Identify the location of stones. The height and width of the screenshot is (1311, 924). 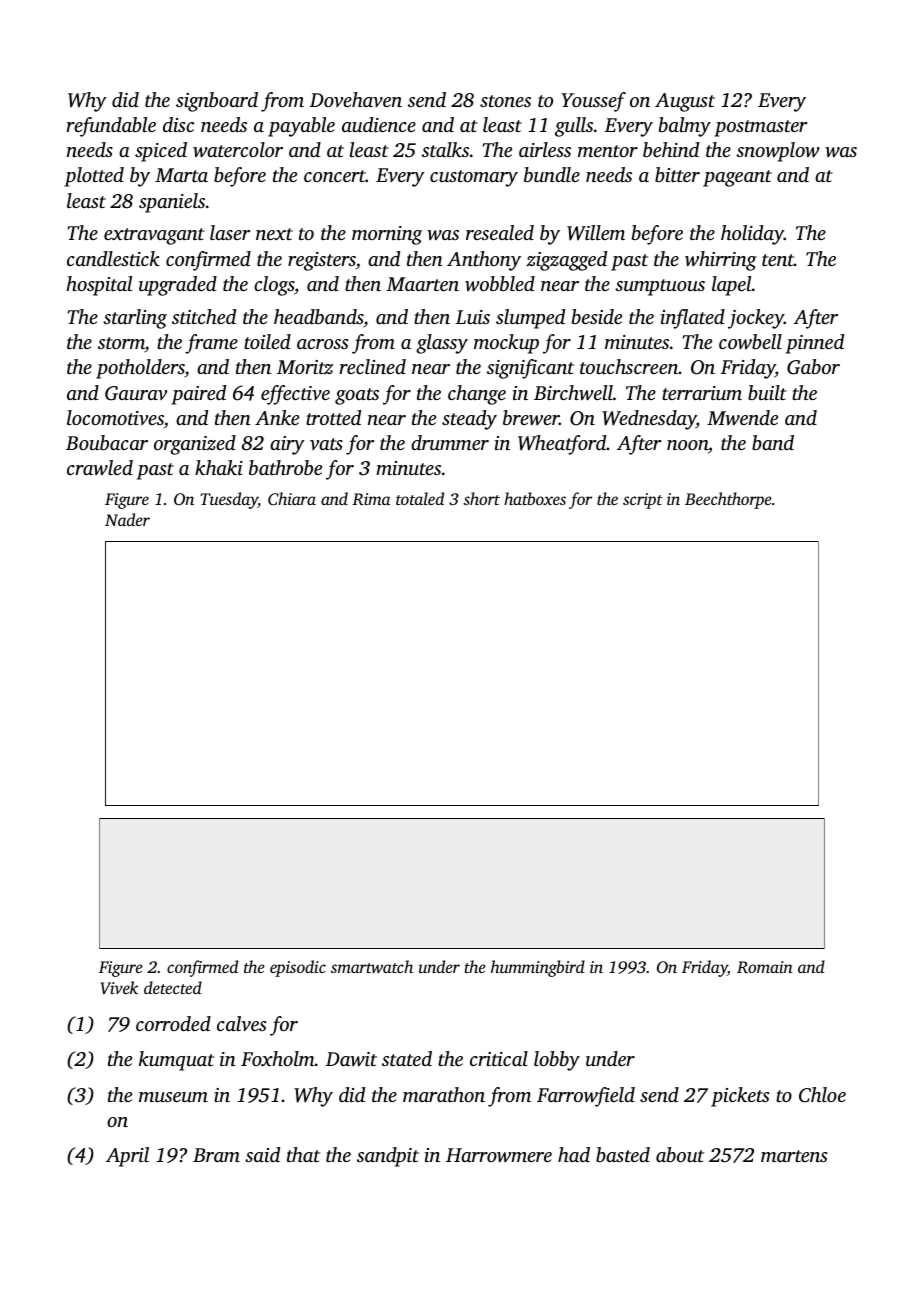
(505, 101).
